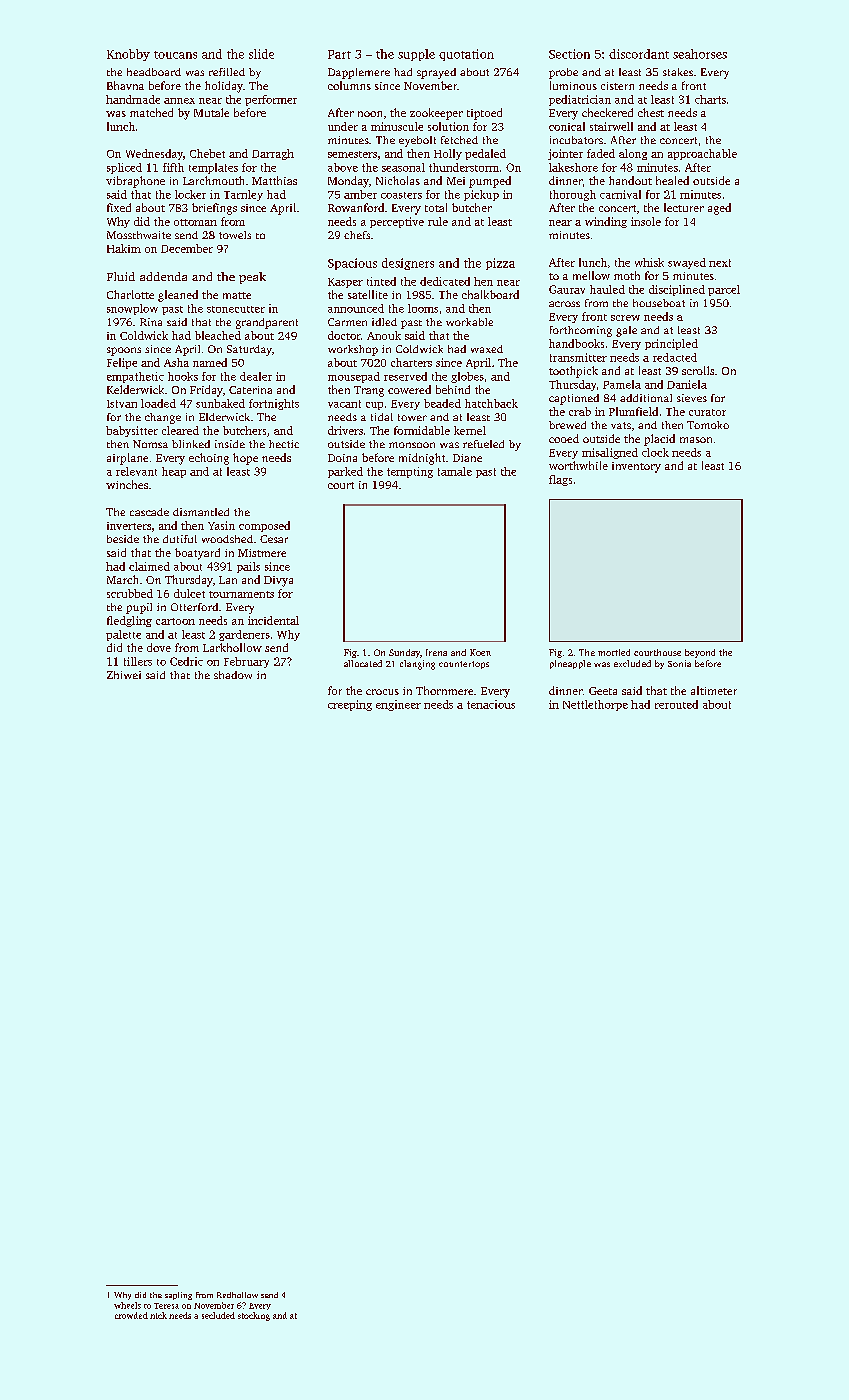  I want to click on winches, so click(127, 484).
